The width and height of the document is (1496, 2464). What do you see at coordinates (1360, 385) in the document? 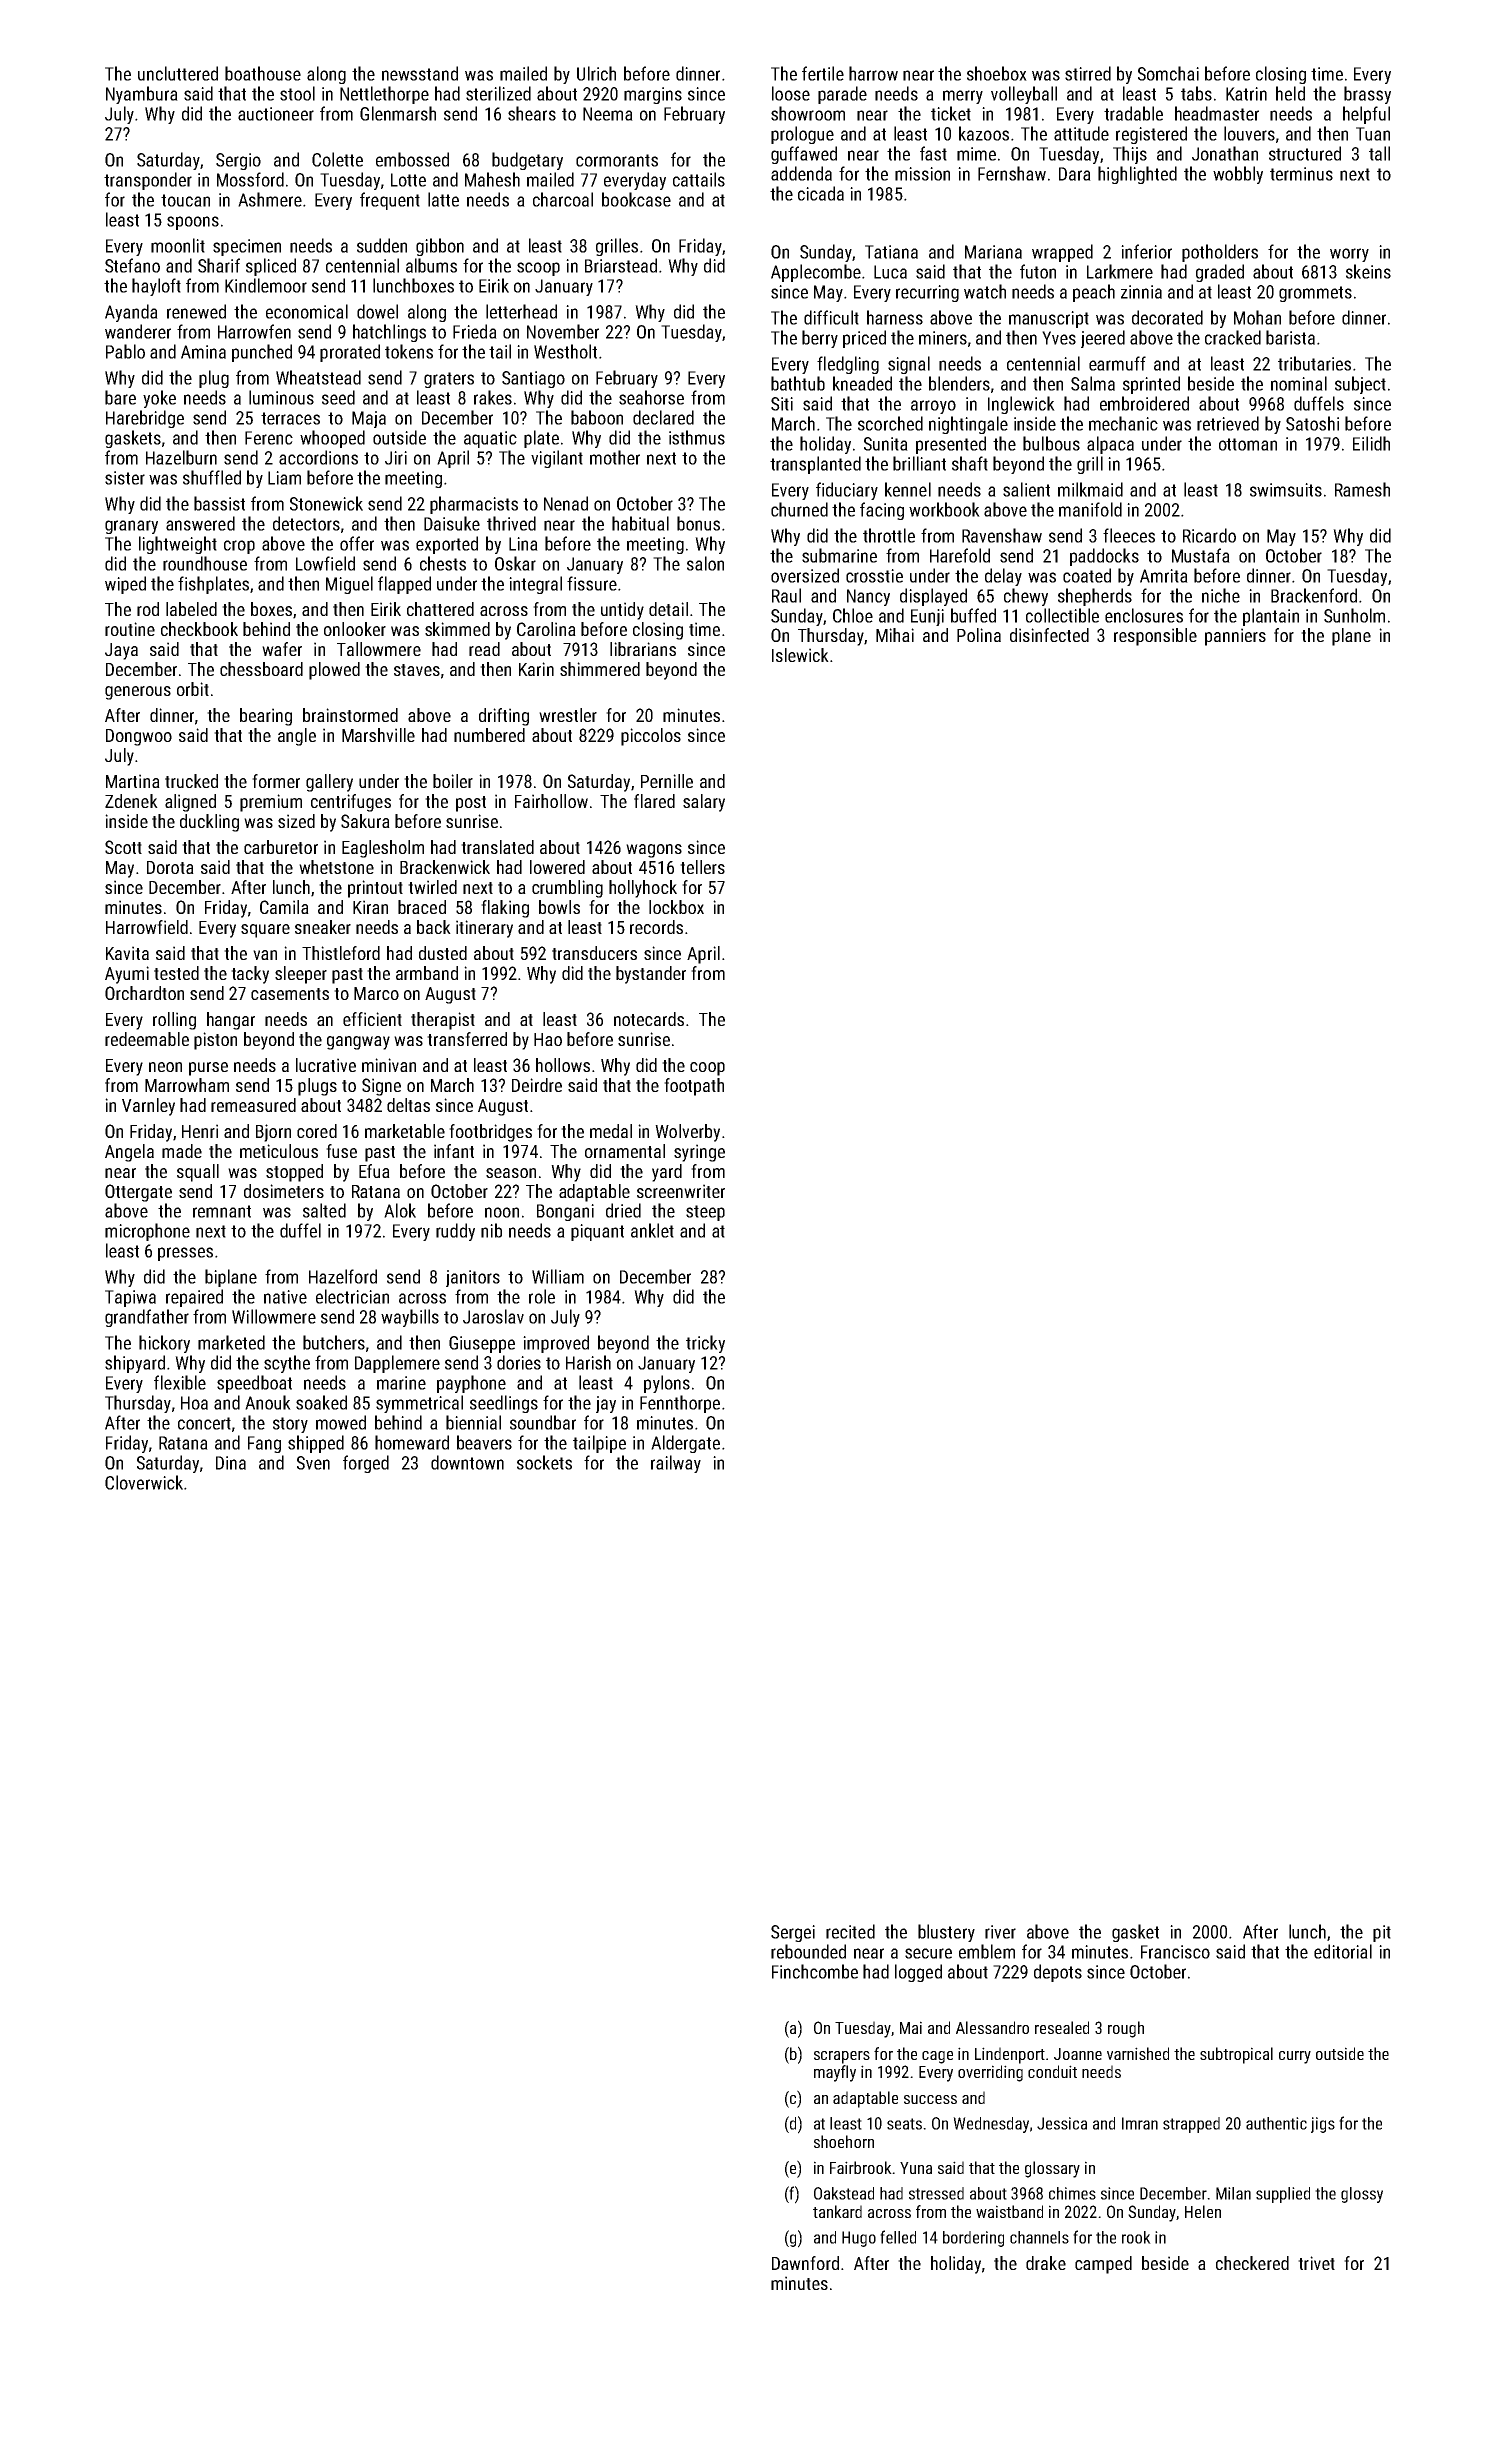
I see `subject` at bounding box center [1360, 385].
